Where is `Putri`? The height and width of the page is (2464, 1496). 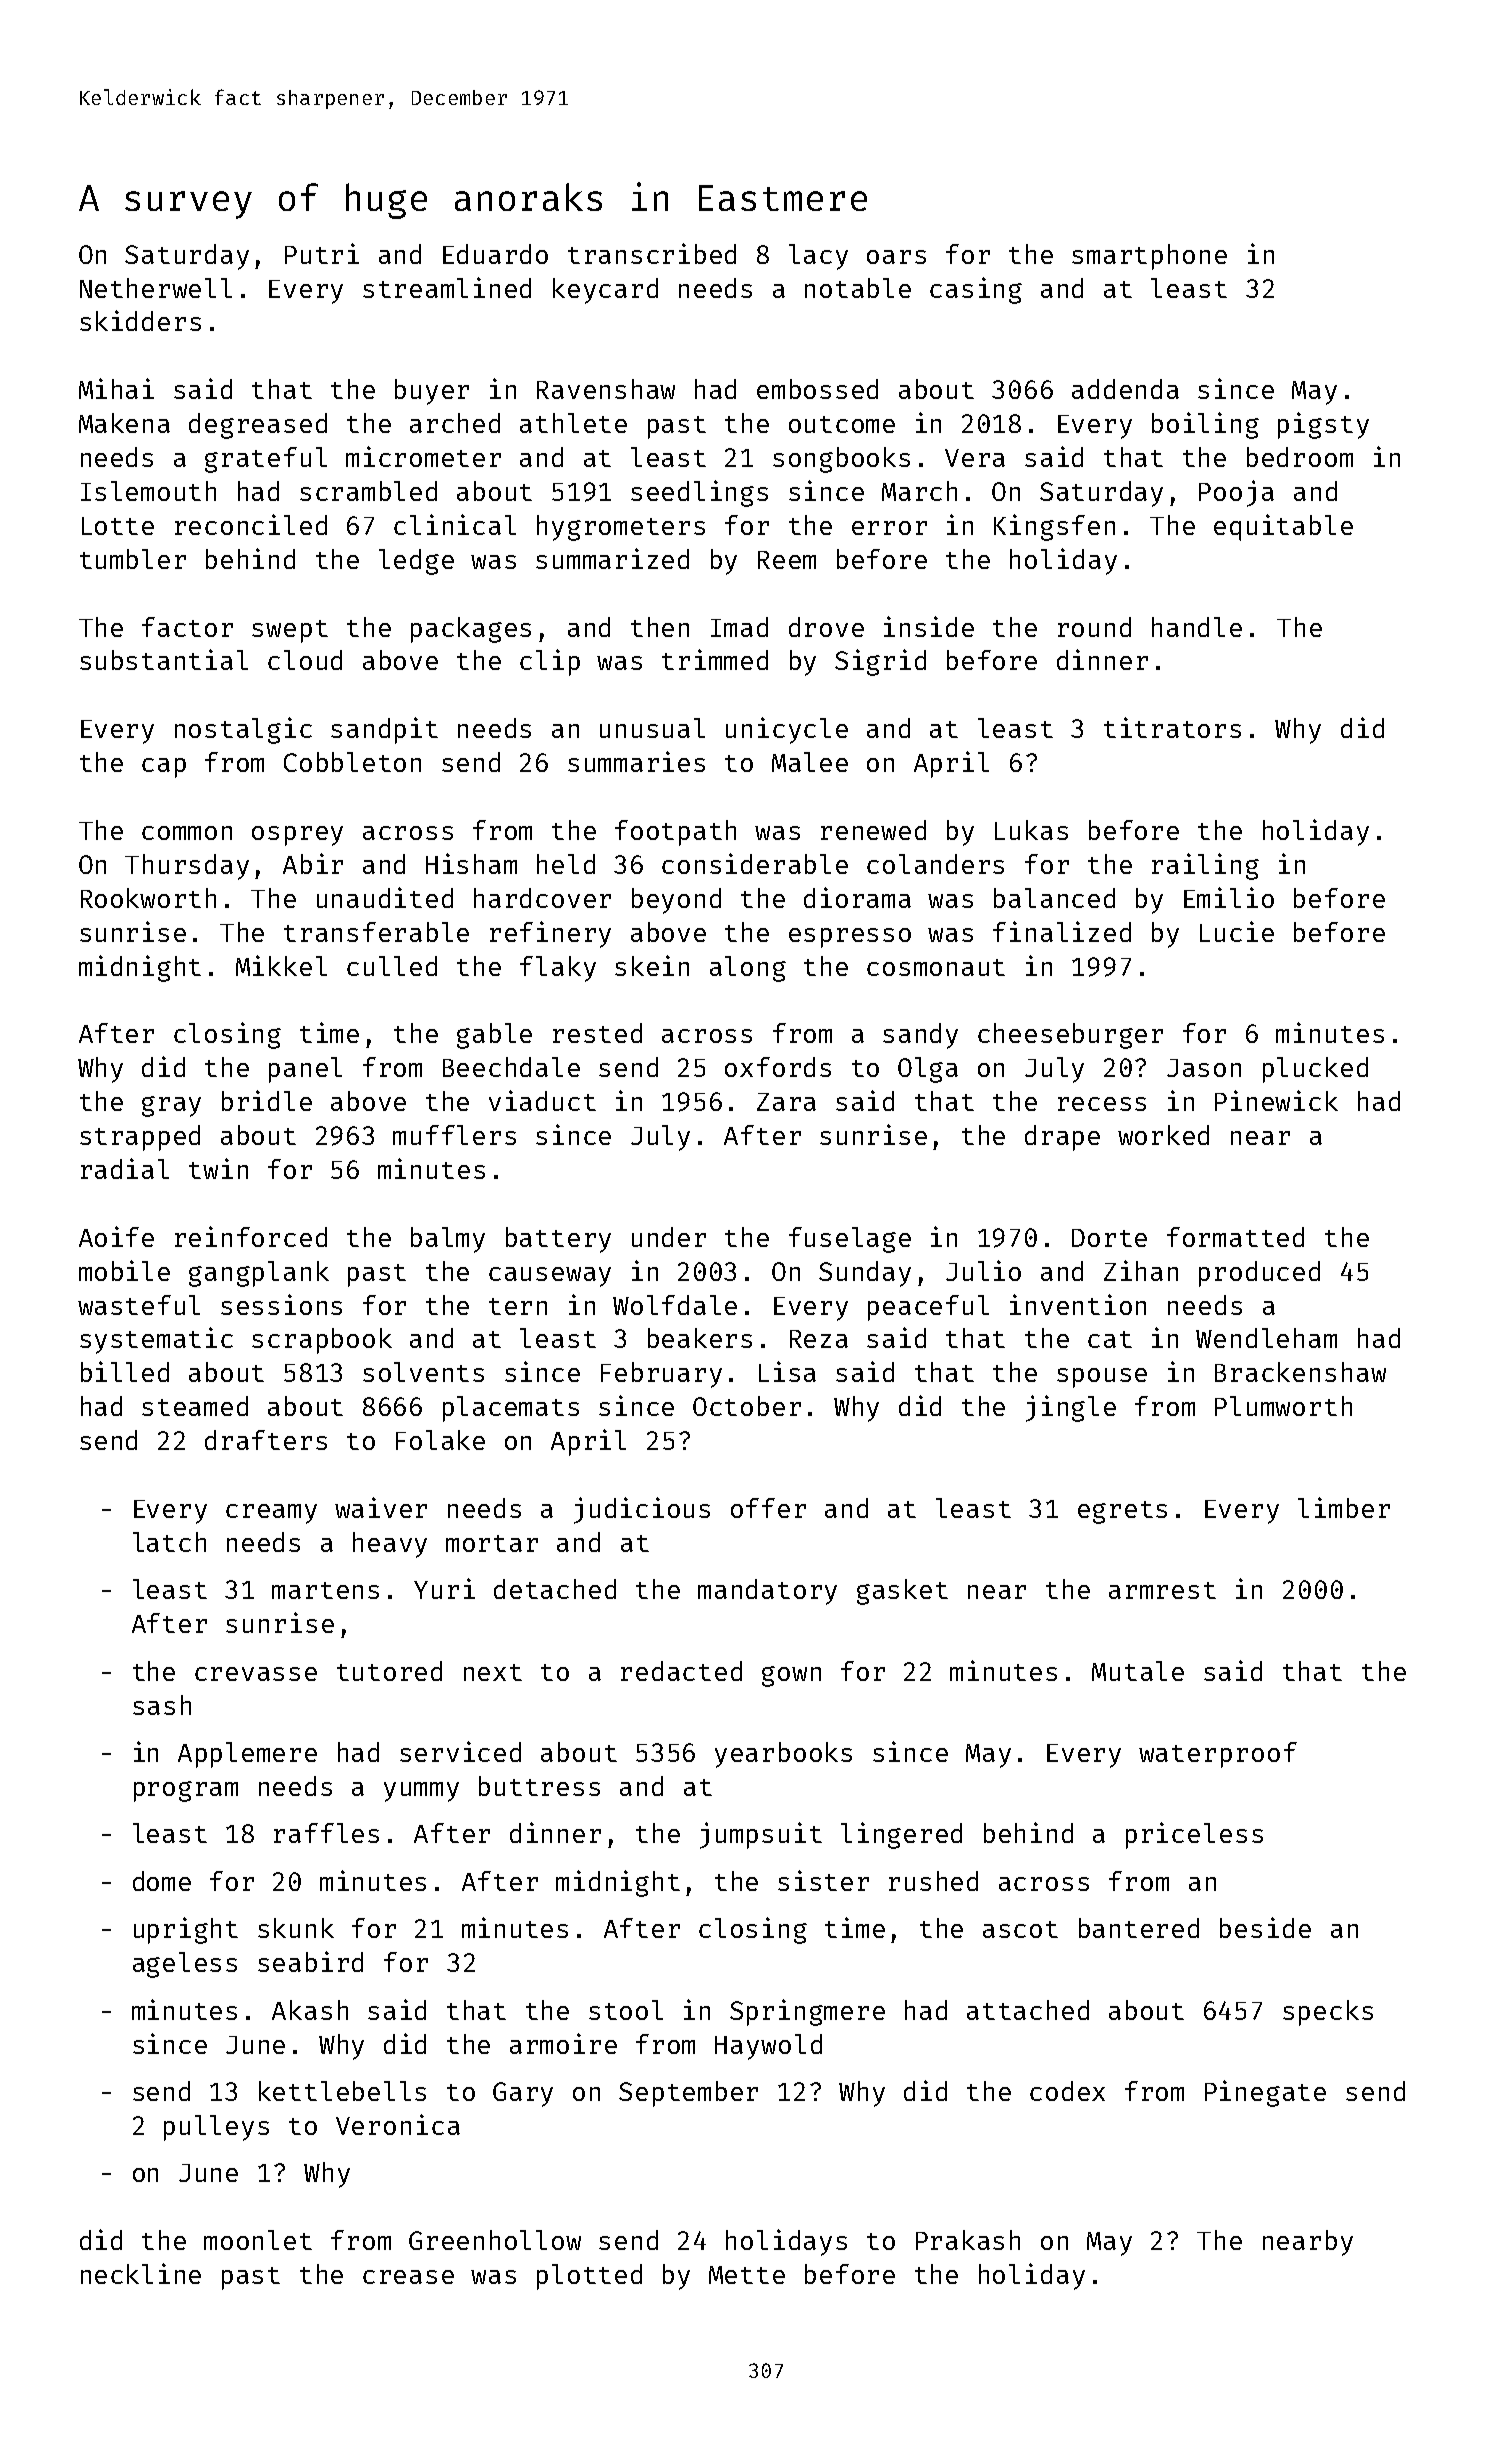
Putri is located at coordinates (322, 253).
